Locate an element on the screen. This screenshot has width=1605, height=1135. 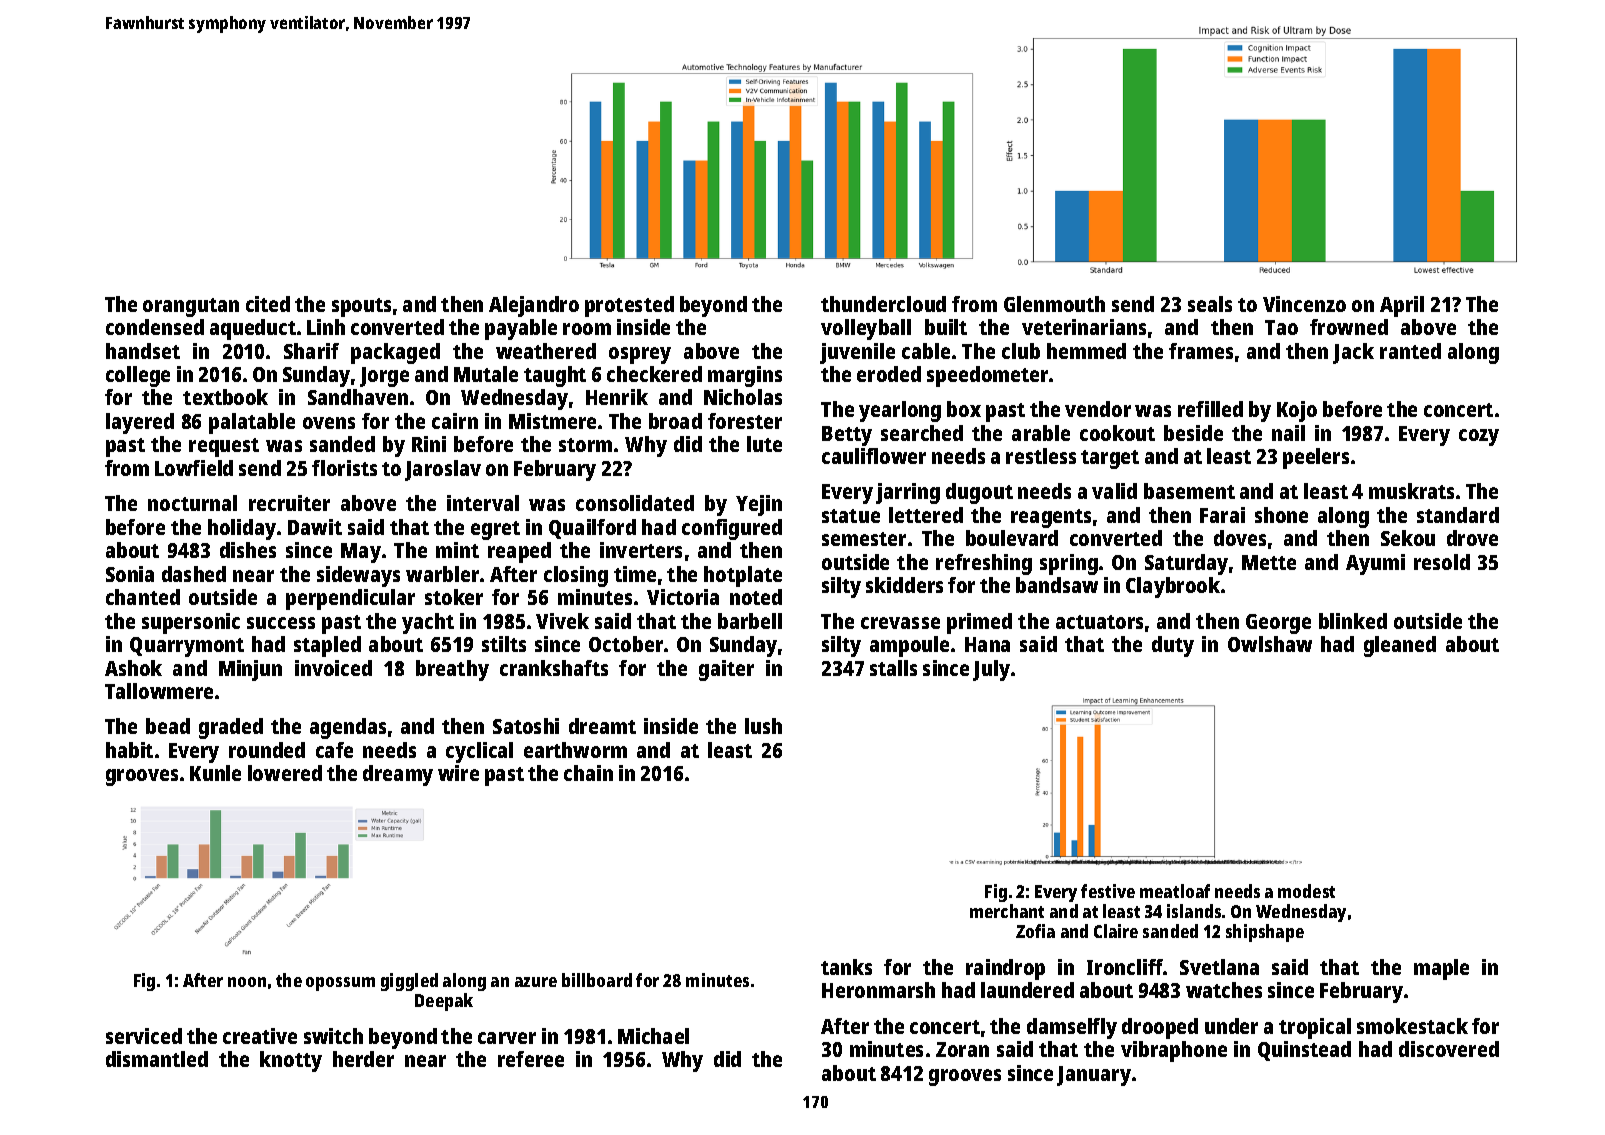
meatloaf is located at coordinates (1175, 891).
